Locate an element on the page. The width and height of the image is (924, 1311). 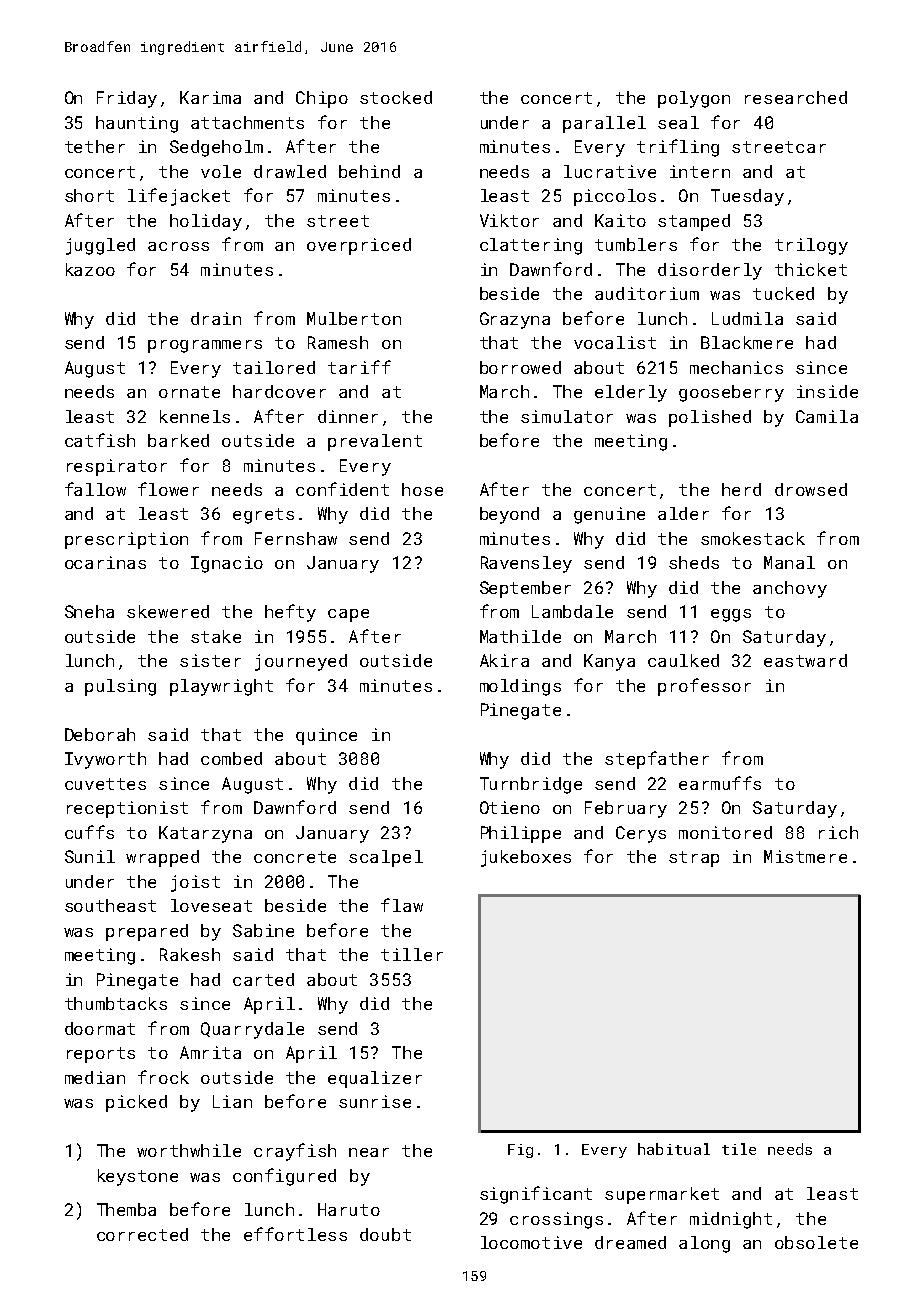
skewered is located at coordinates (168, 611).
